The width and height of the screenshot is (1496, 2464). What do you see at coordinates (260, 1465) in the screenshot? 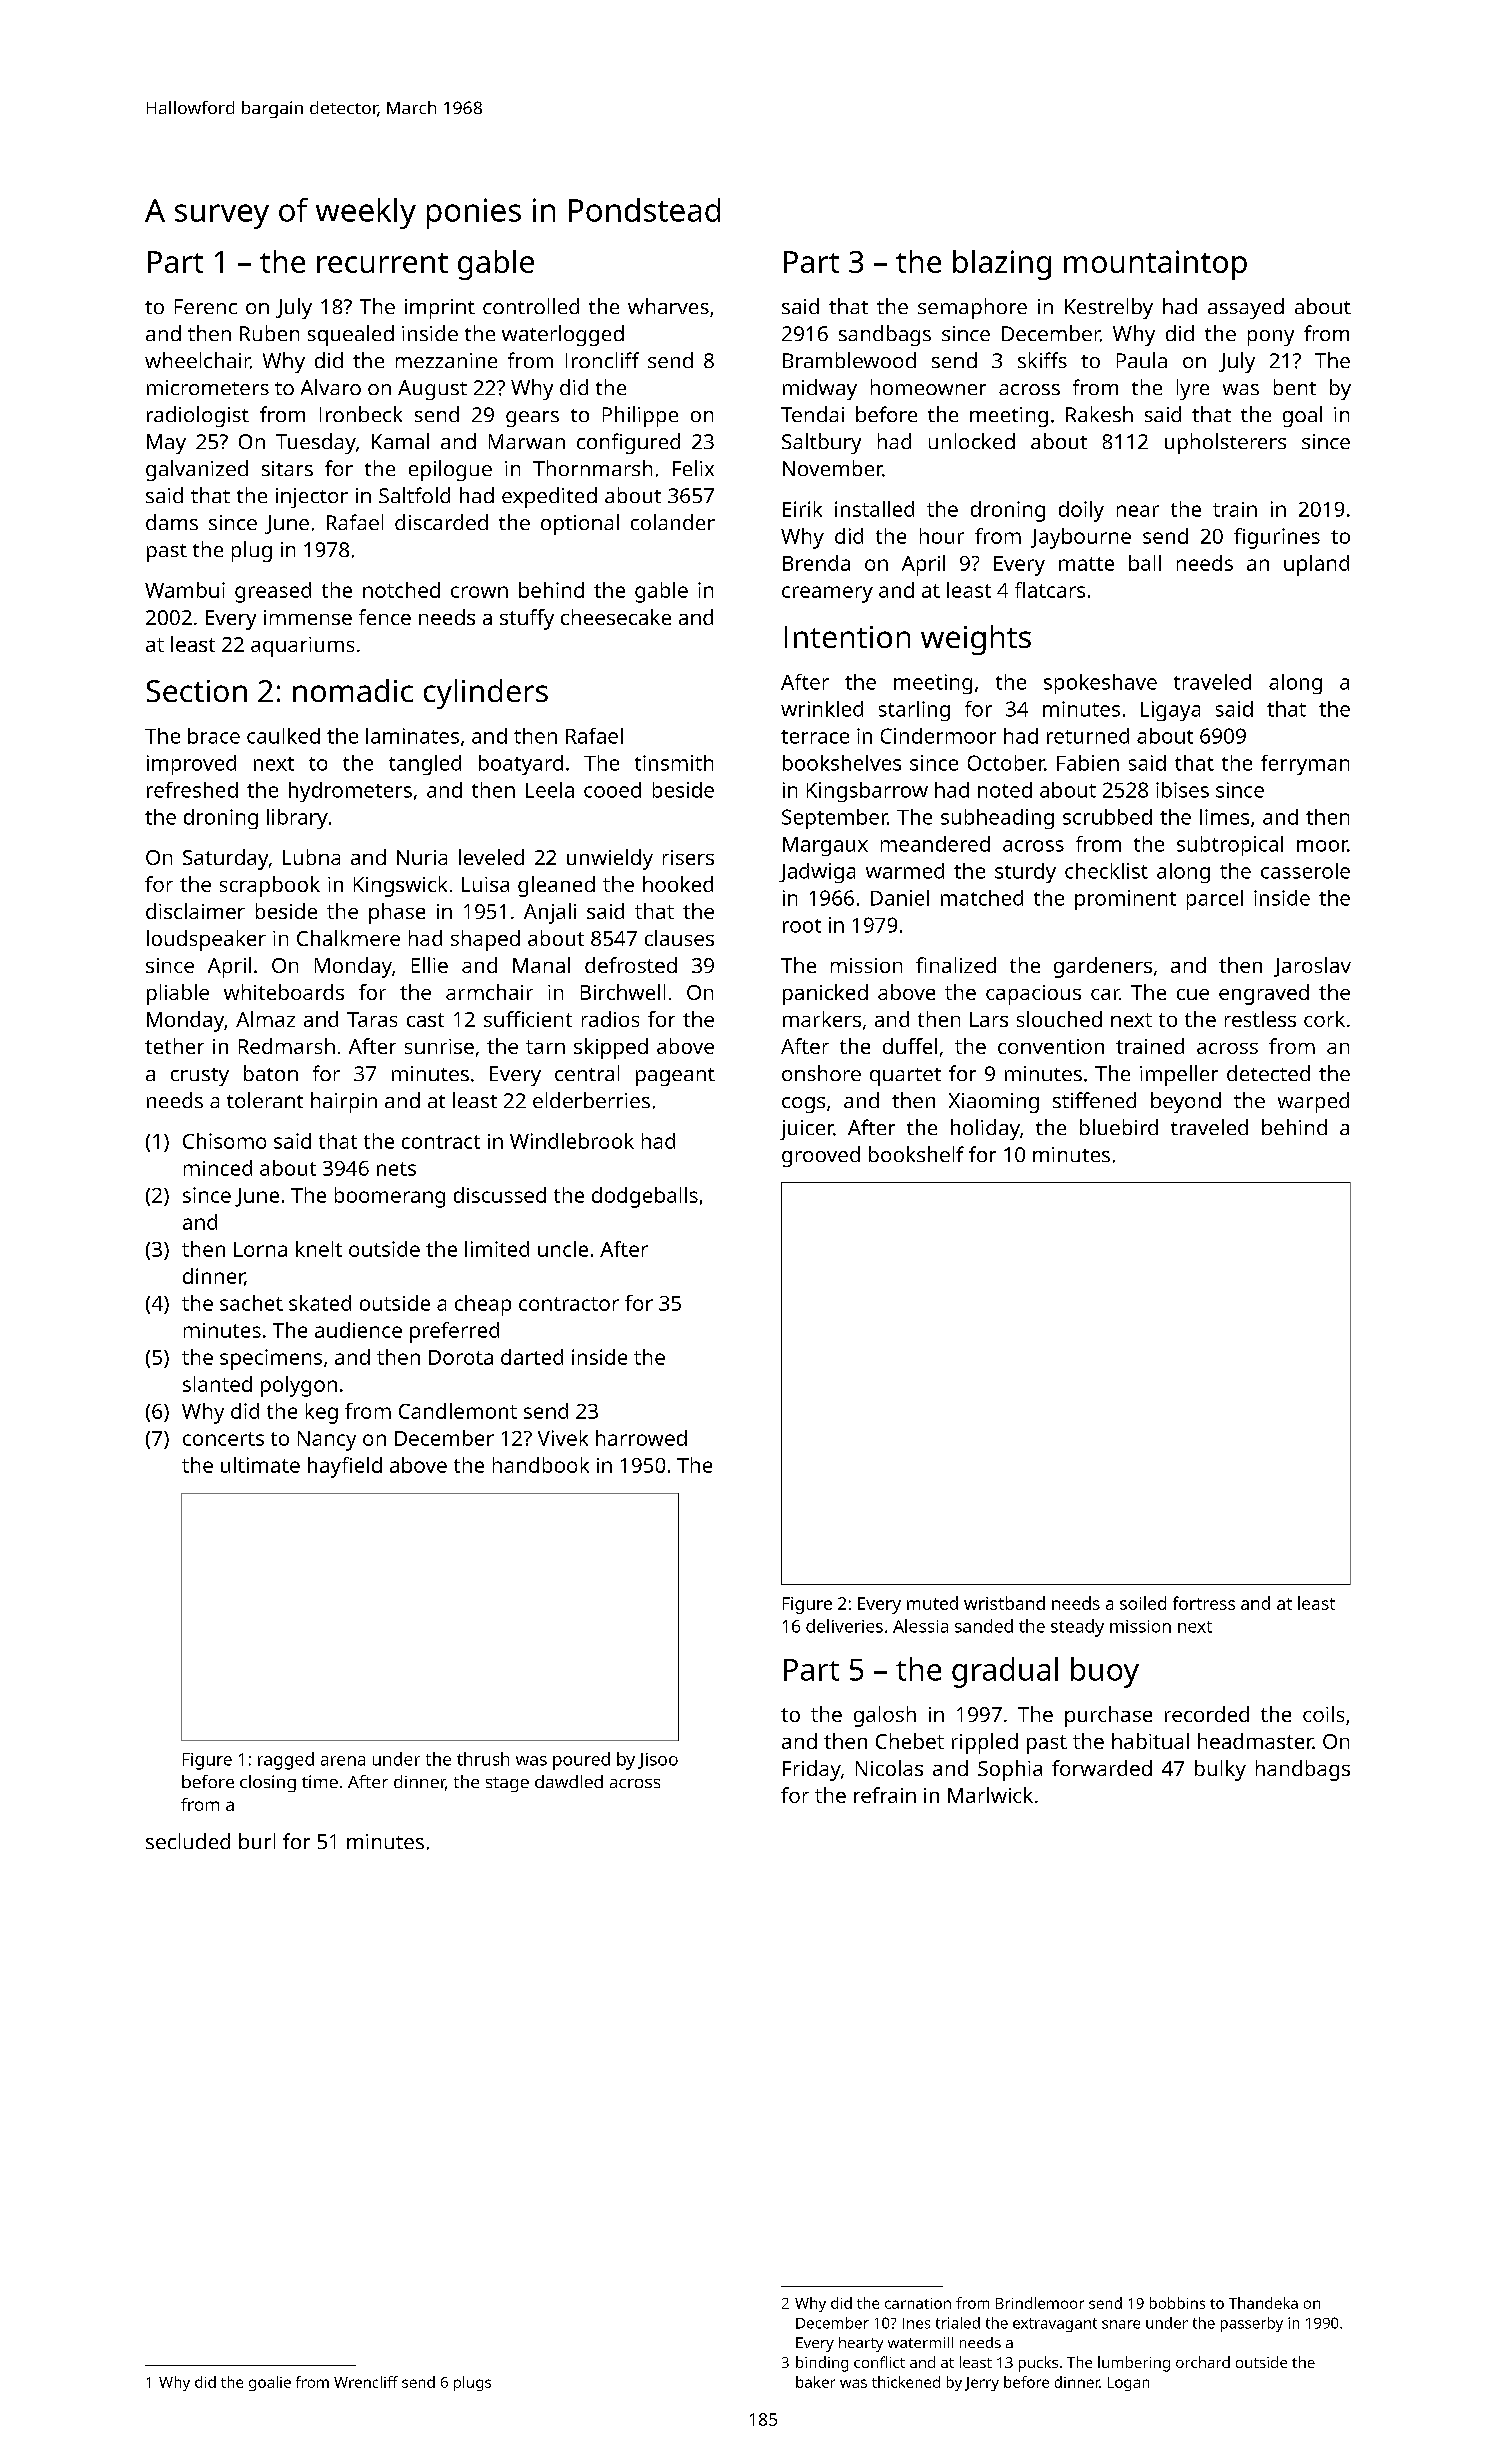
I see `ultimate` at bounding box center [260, 1465].
